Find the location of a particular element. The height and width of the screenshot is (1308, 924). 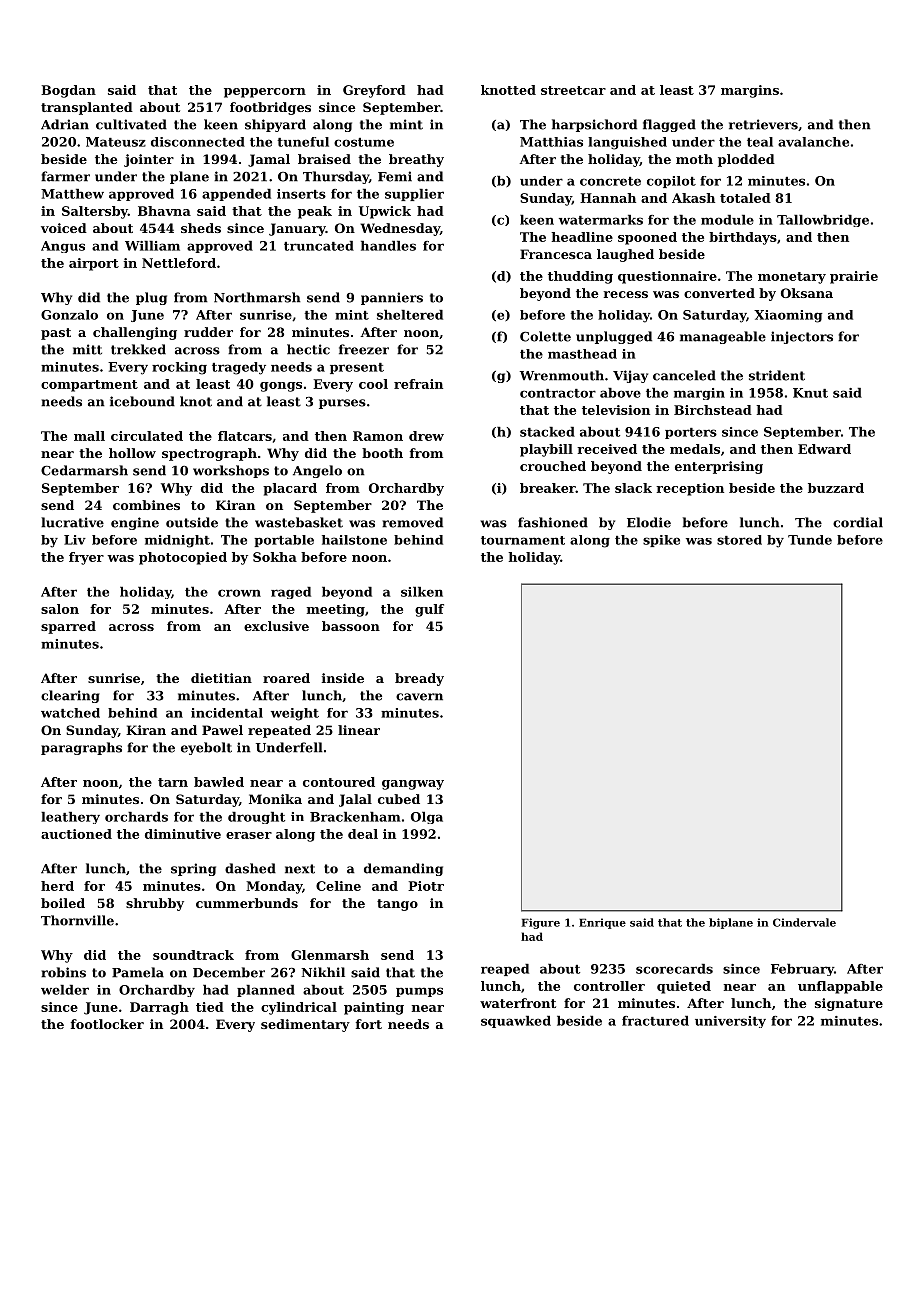

cordial is located at coordinates (858, 522).
